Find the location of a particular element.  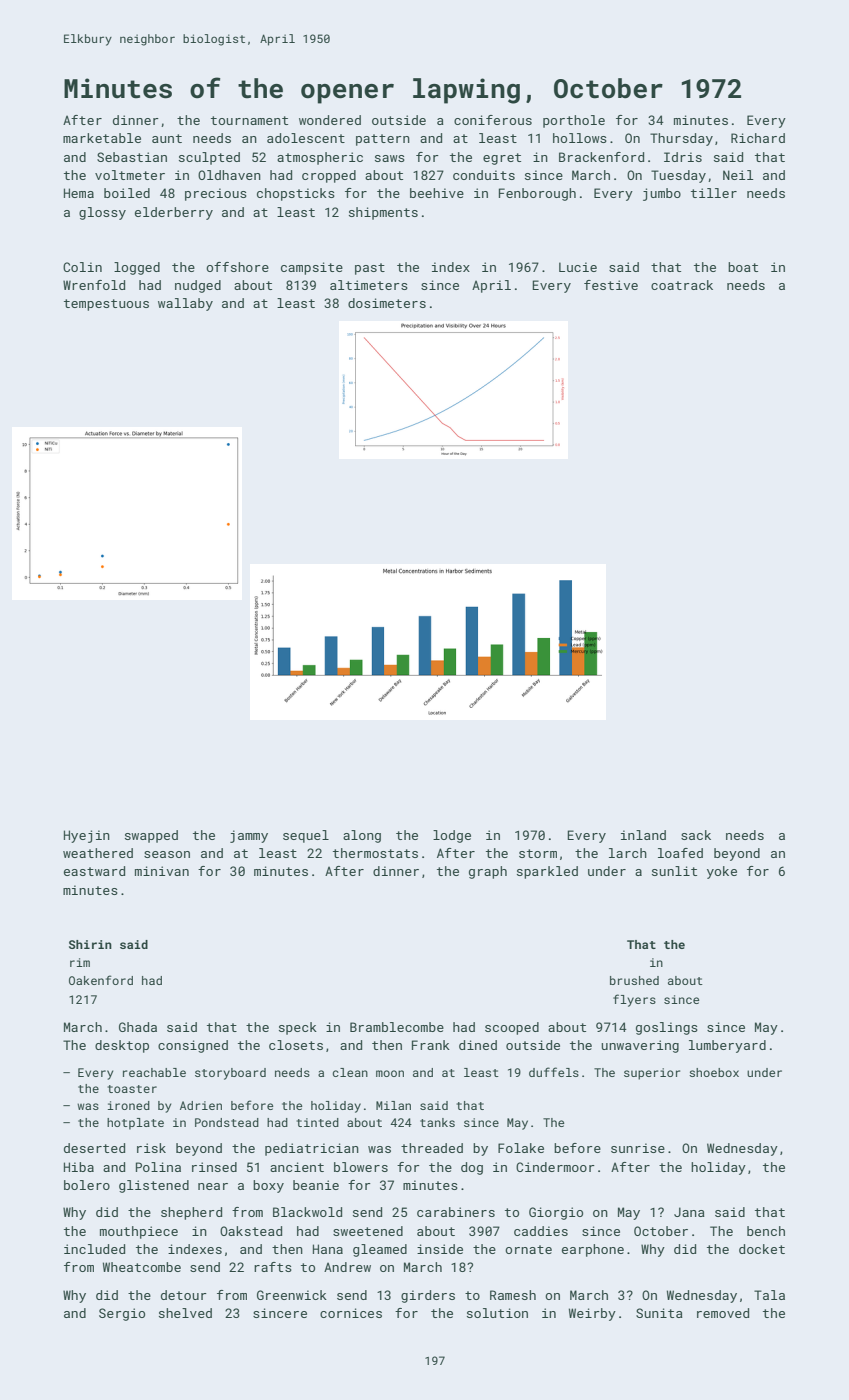

lumberyard is located at coordinates (727, 1046).
